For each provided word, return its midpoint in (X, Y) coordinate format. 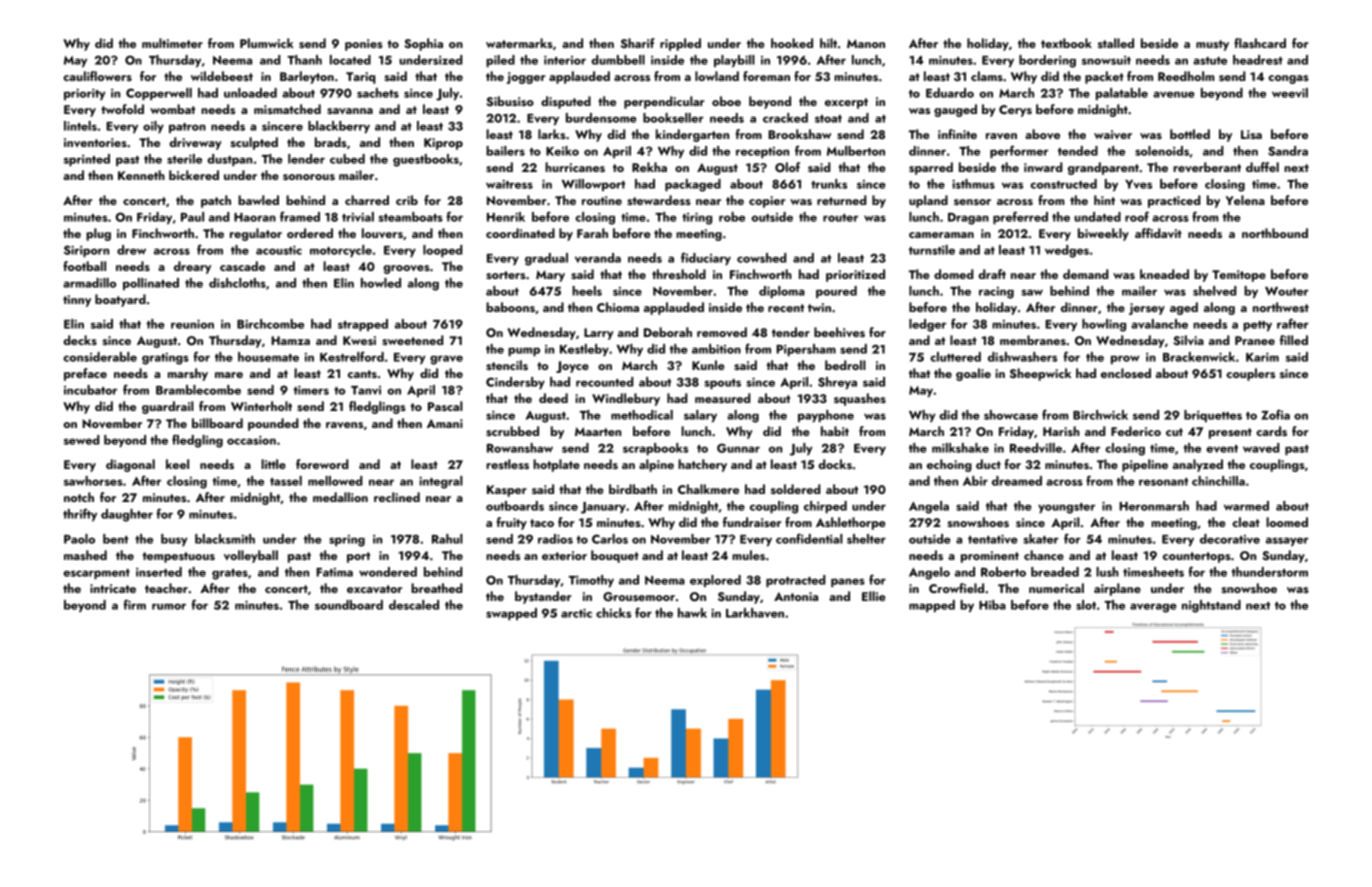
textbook (1066, 43)
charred (367, 200)
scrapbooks (655, 449)
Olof (787, 167)
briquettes (1213, 416)
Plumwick (267, 43)
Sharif (638, 43)
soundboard (349, 605)
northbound (1275, 233)
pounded (273, 424)
